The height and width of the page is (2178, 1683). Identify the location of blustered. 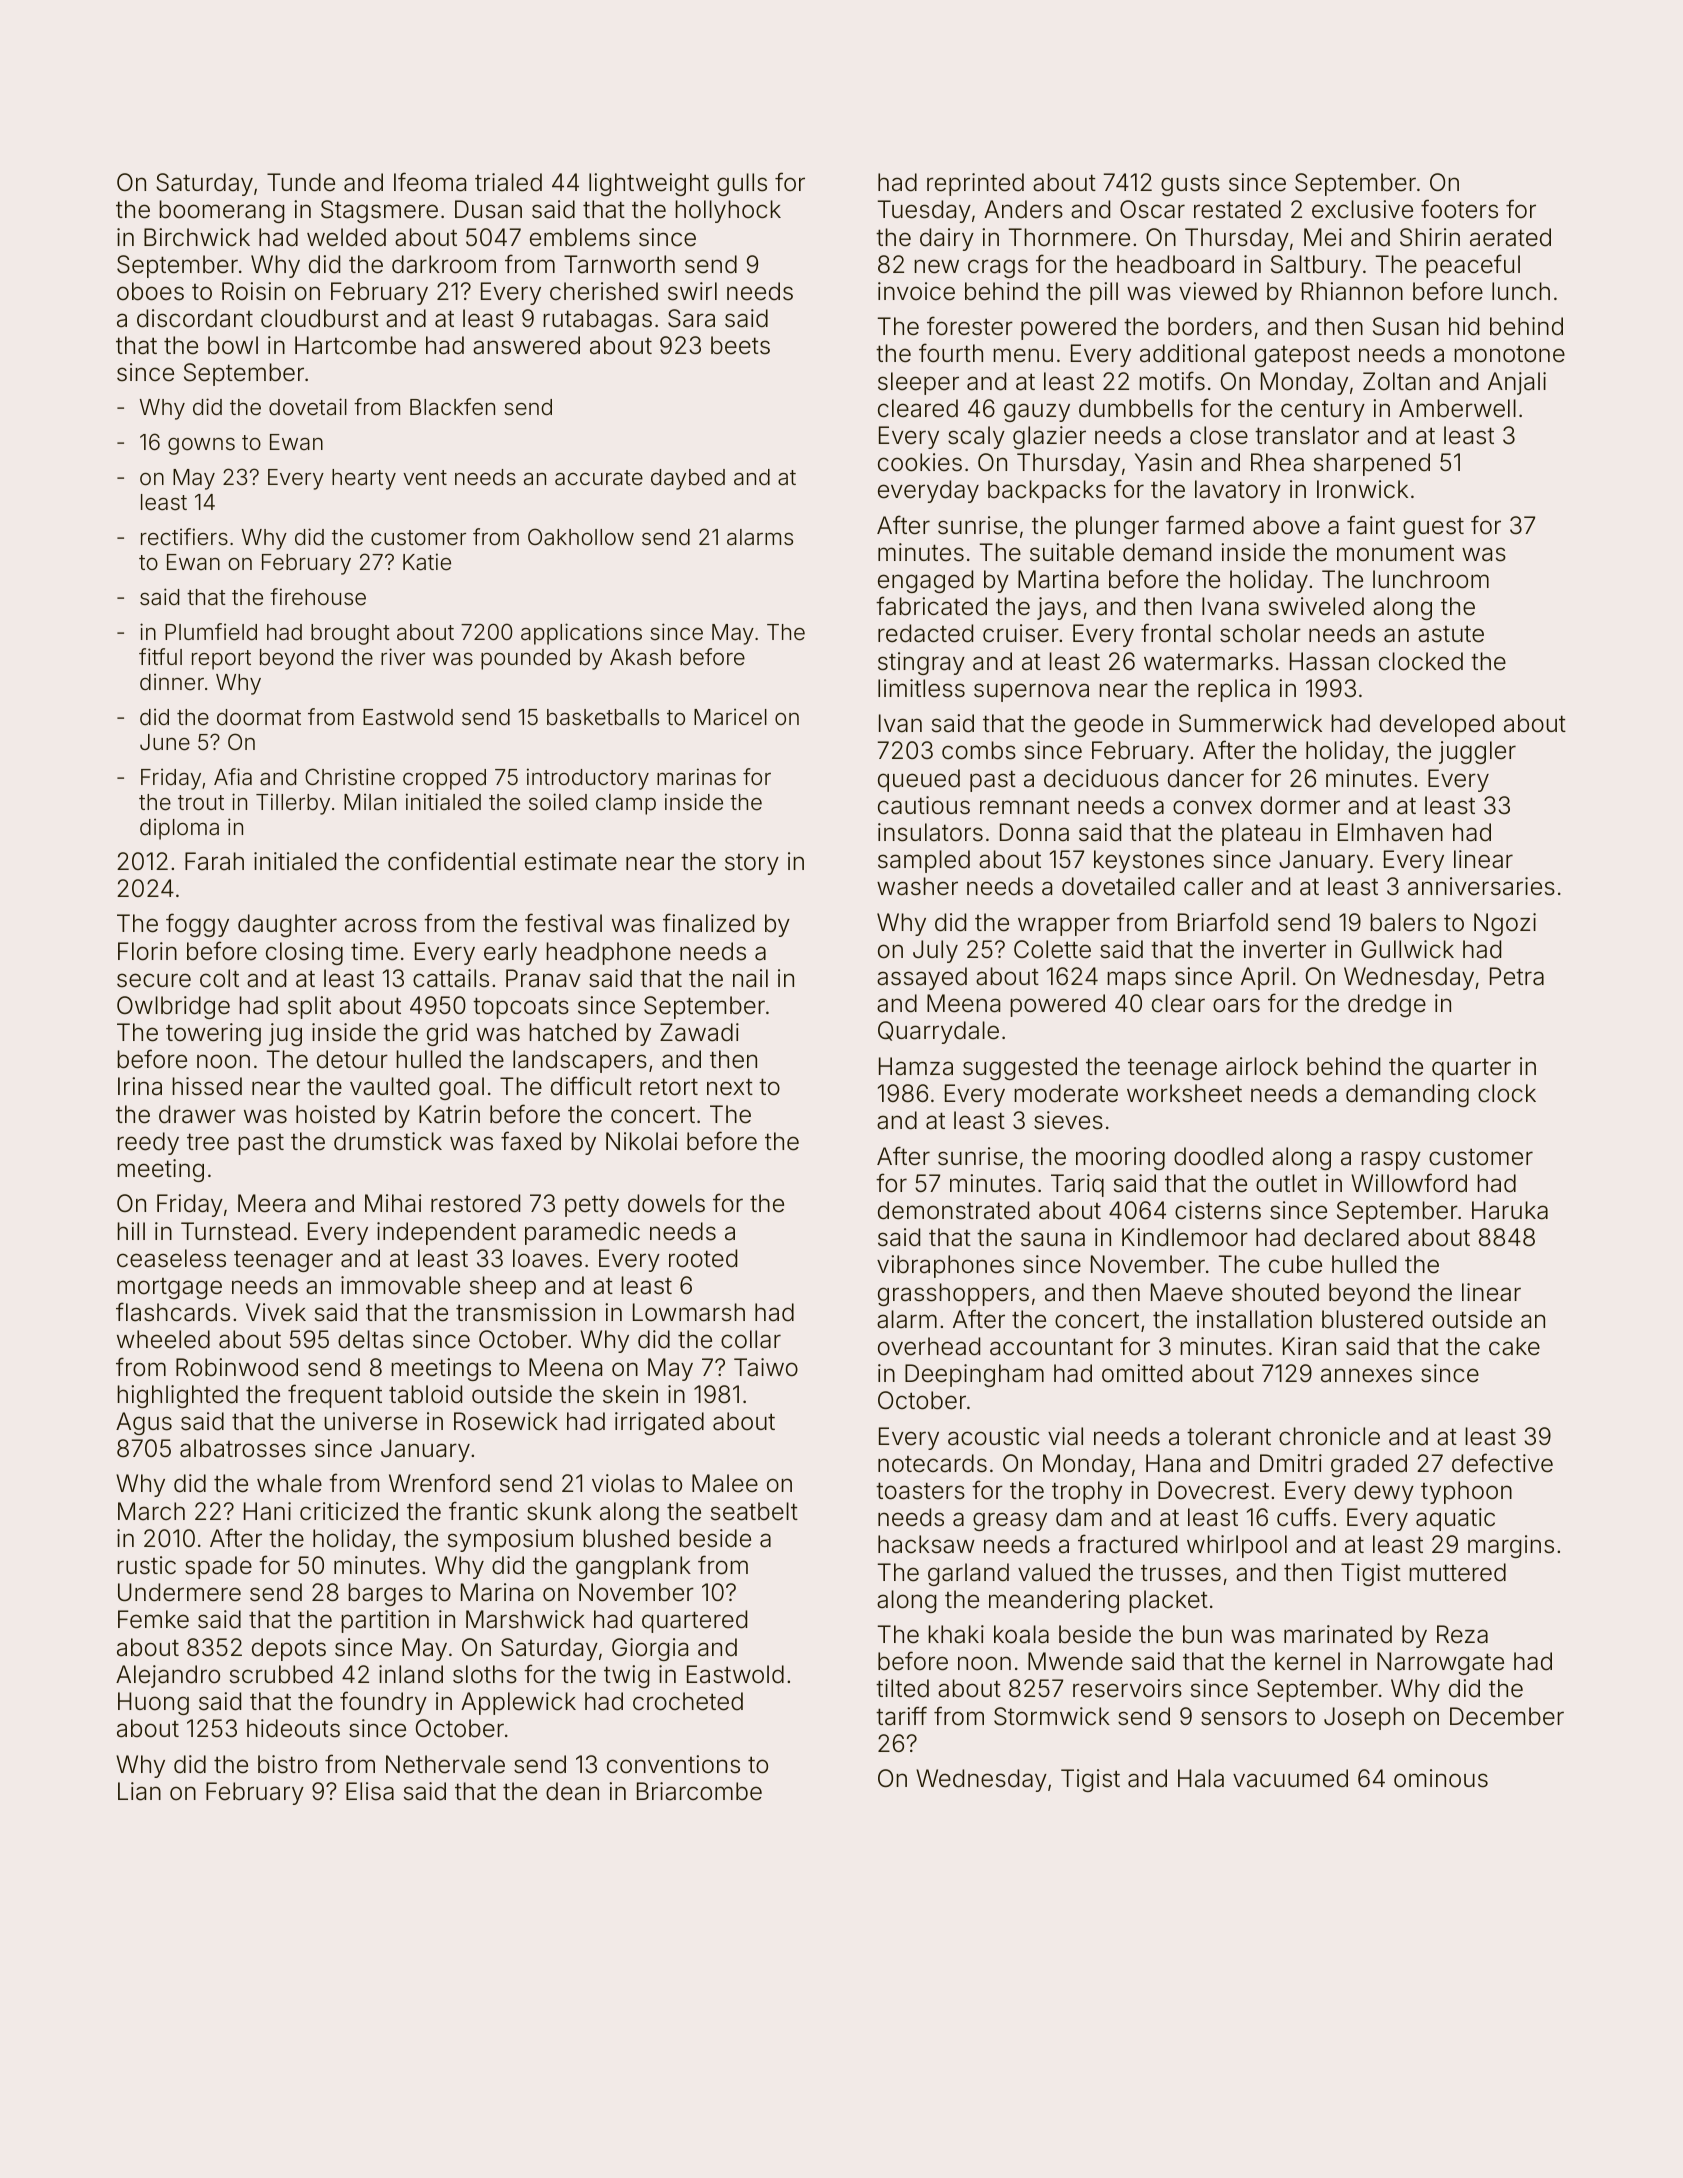
(1372, 1319).
